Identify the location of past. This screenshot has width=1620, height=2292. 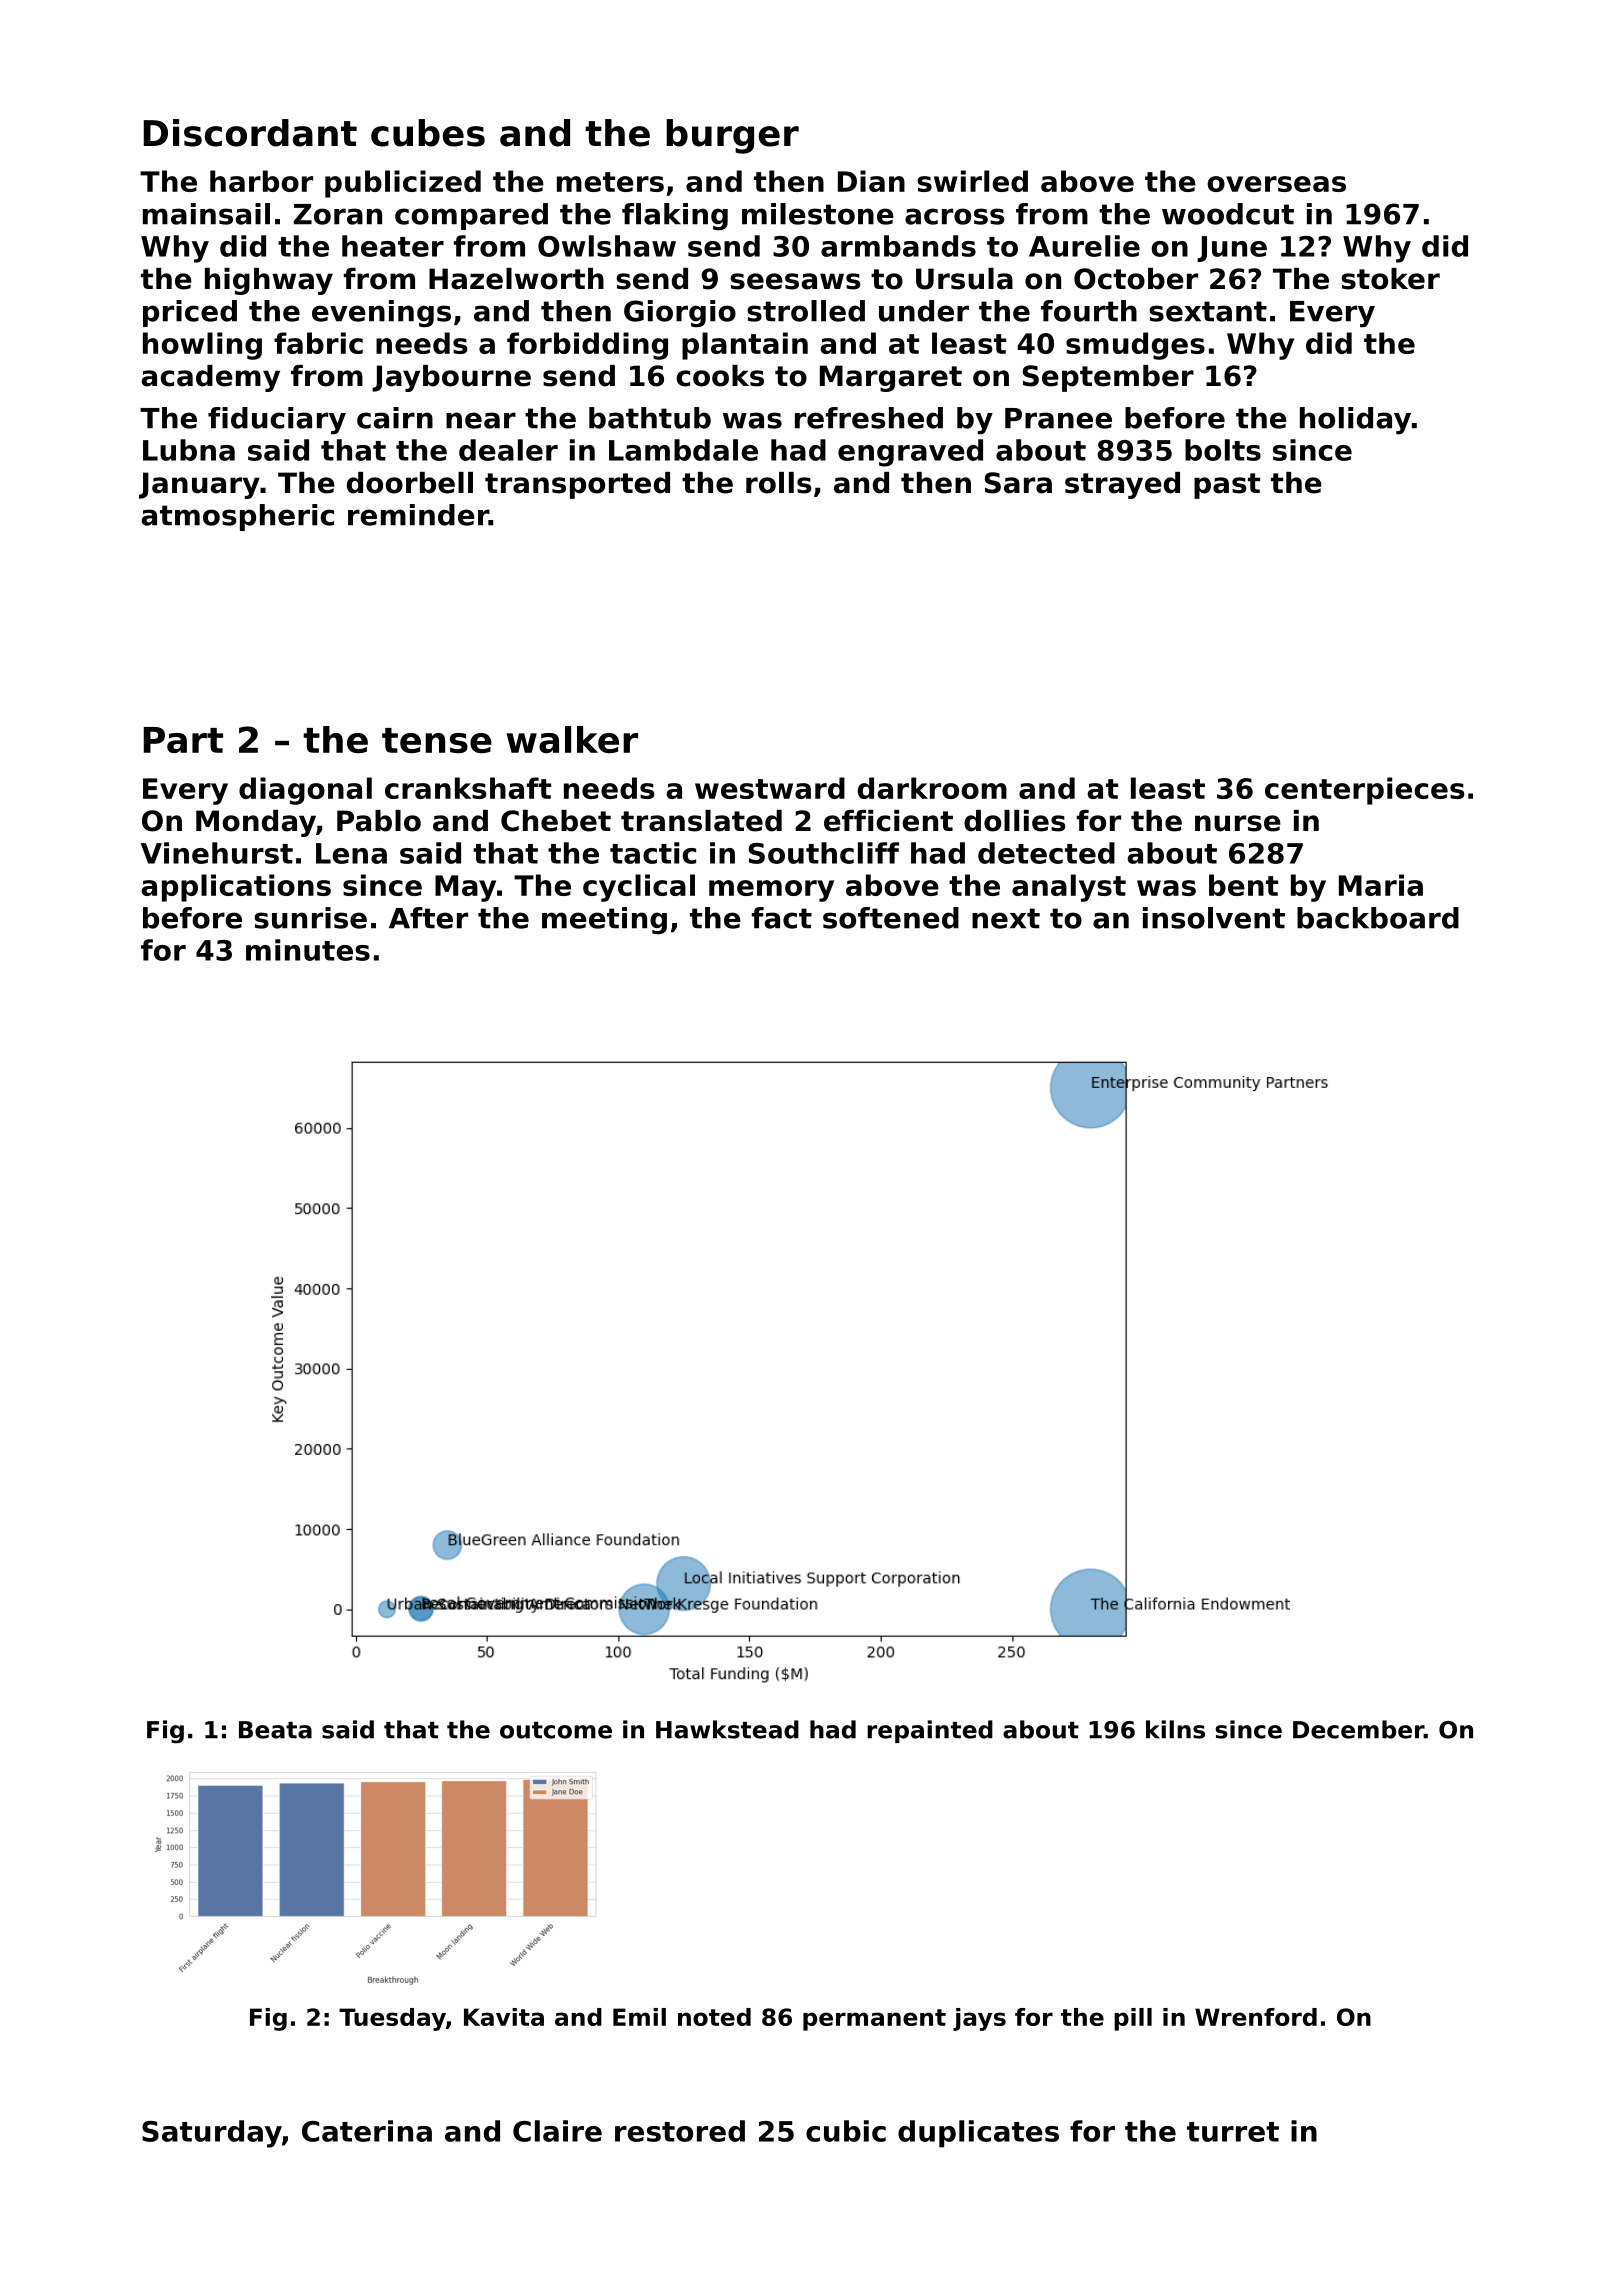
(1227, 486).
